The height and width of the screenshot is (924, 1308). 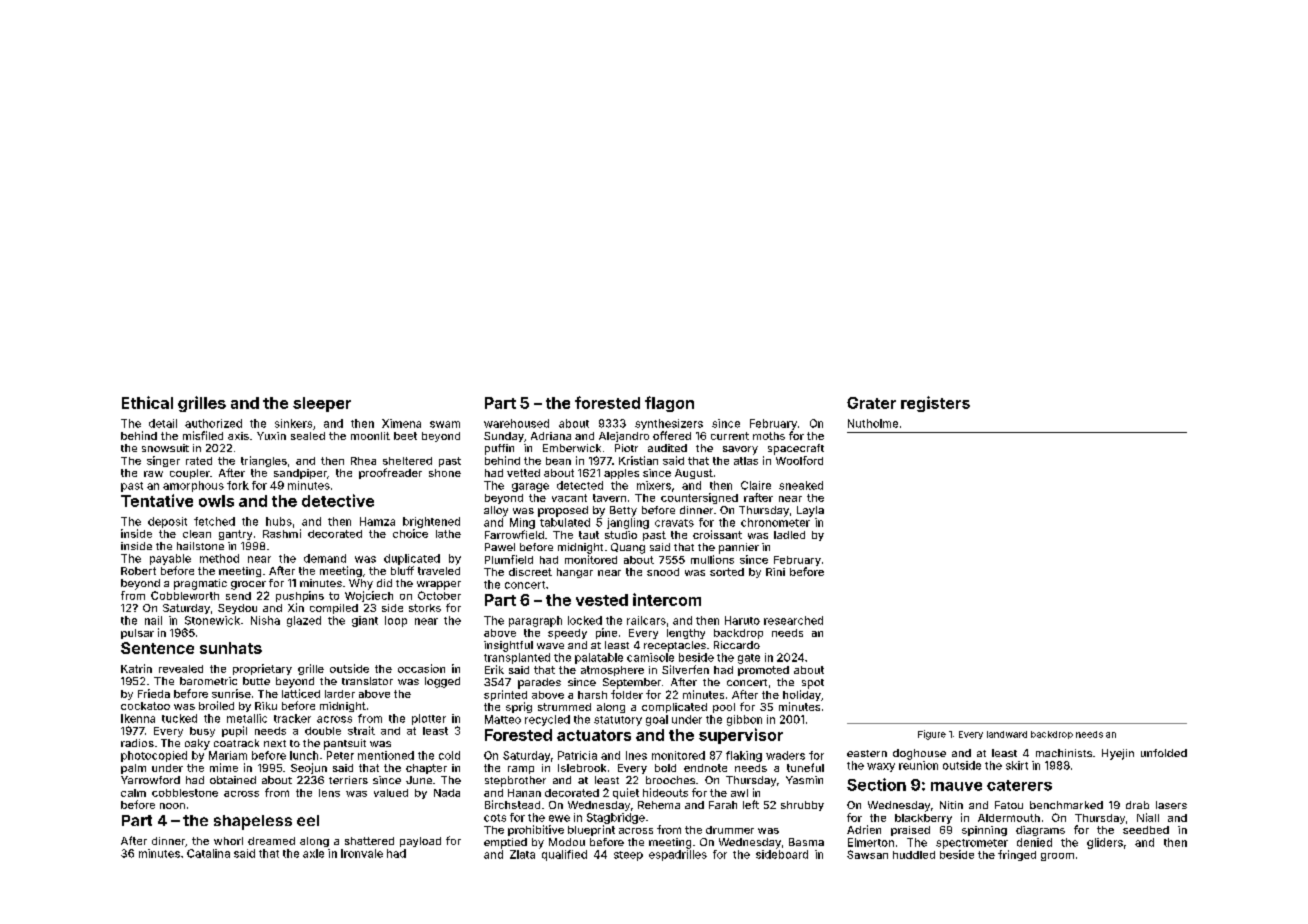 What do you see at coordinates (674, 523) in the screenshot?
I see `cravats` at bounding box center [674, 523].
